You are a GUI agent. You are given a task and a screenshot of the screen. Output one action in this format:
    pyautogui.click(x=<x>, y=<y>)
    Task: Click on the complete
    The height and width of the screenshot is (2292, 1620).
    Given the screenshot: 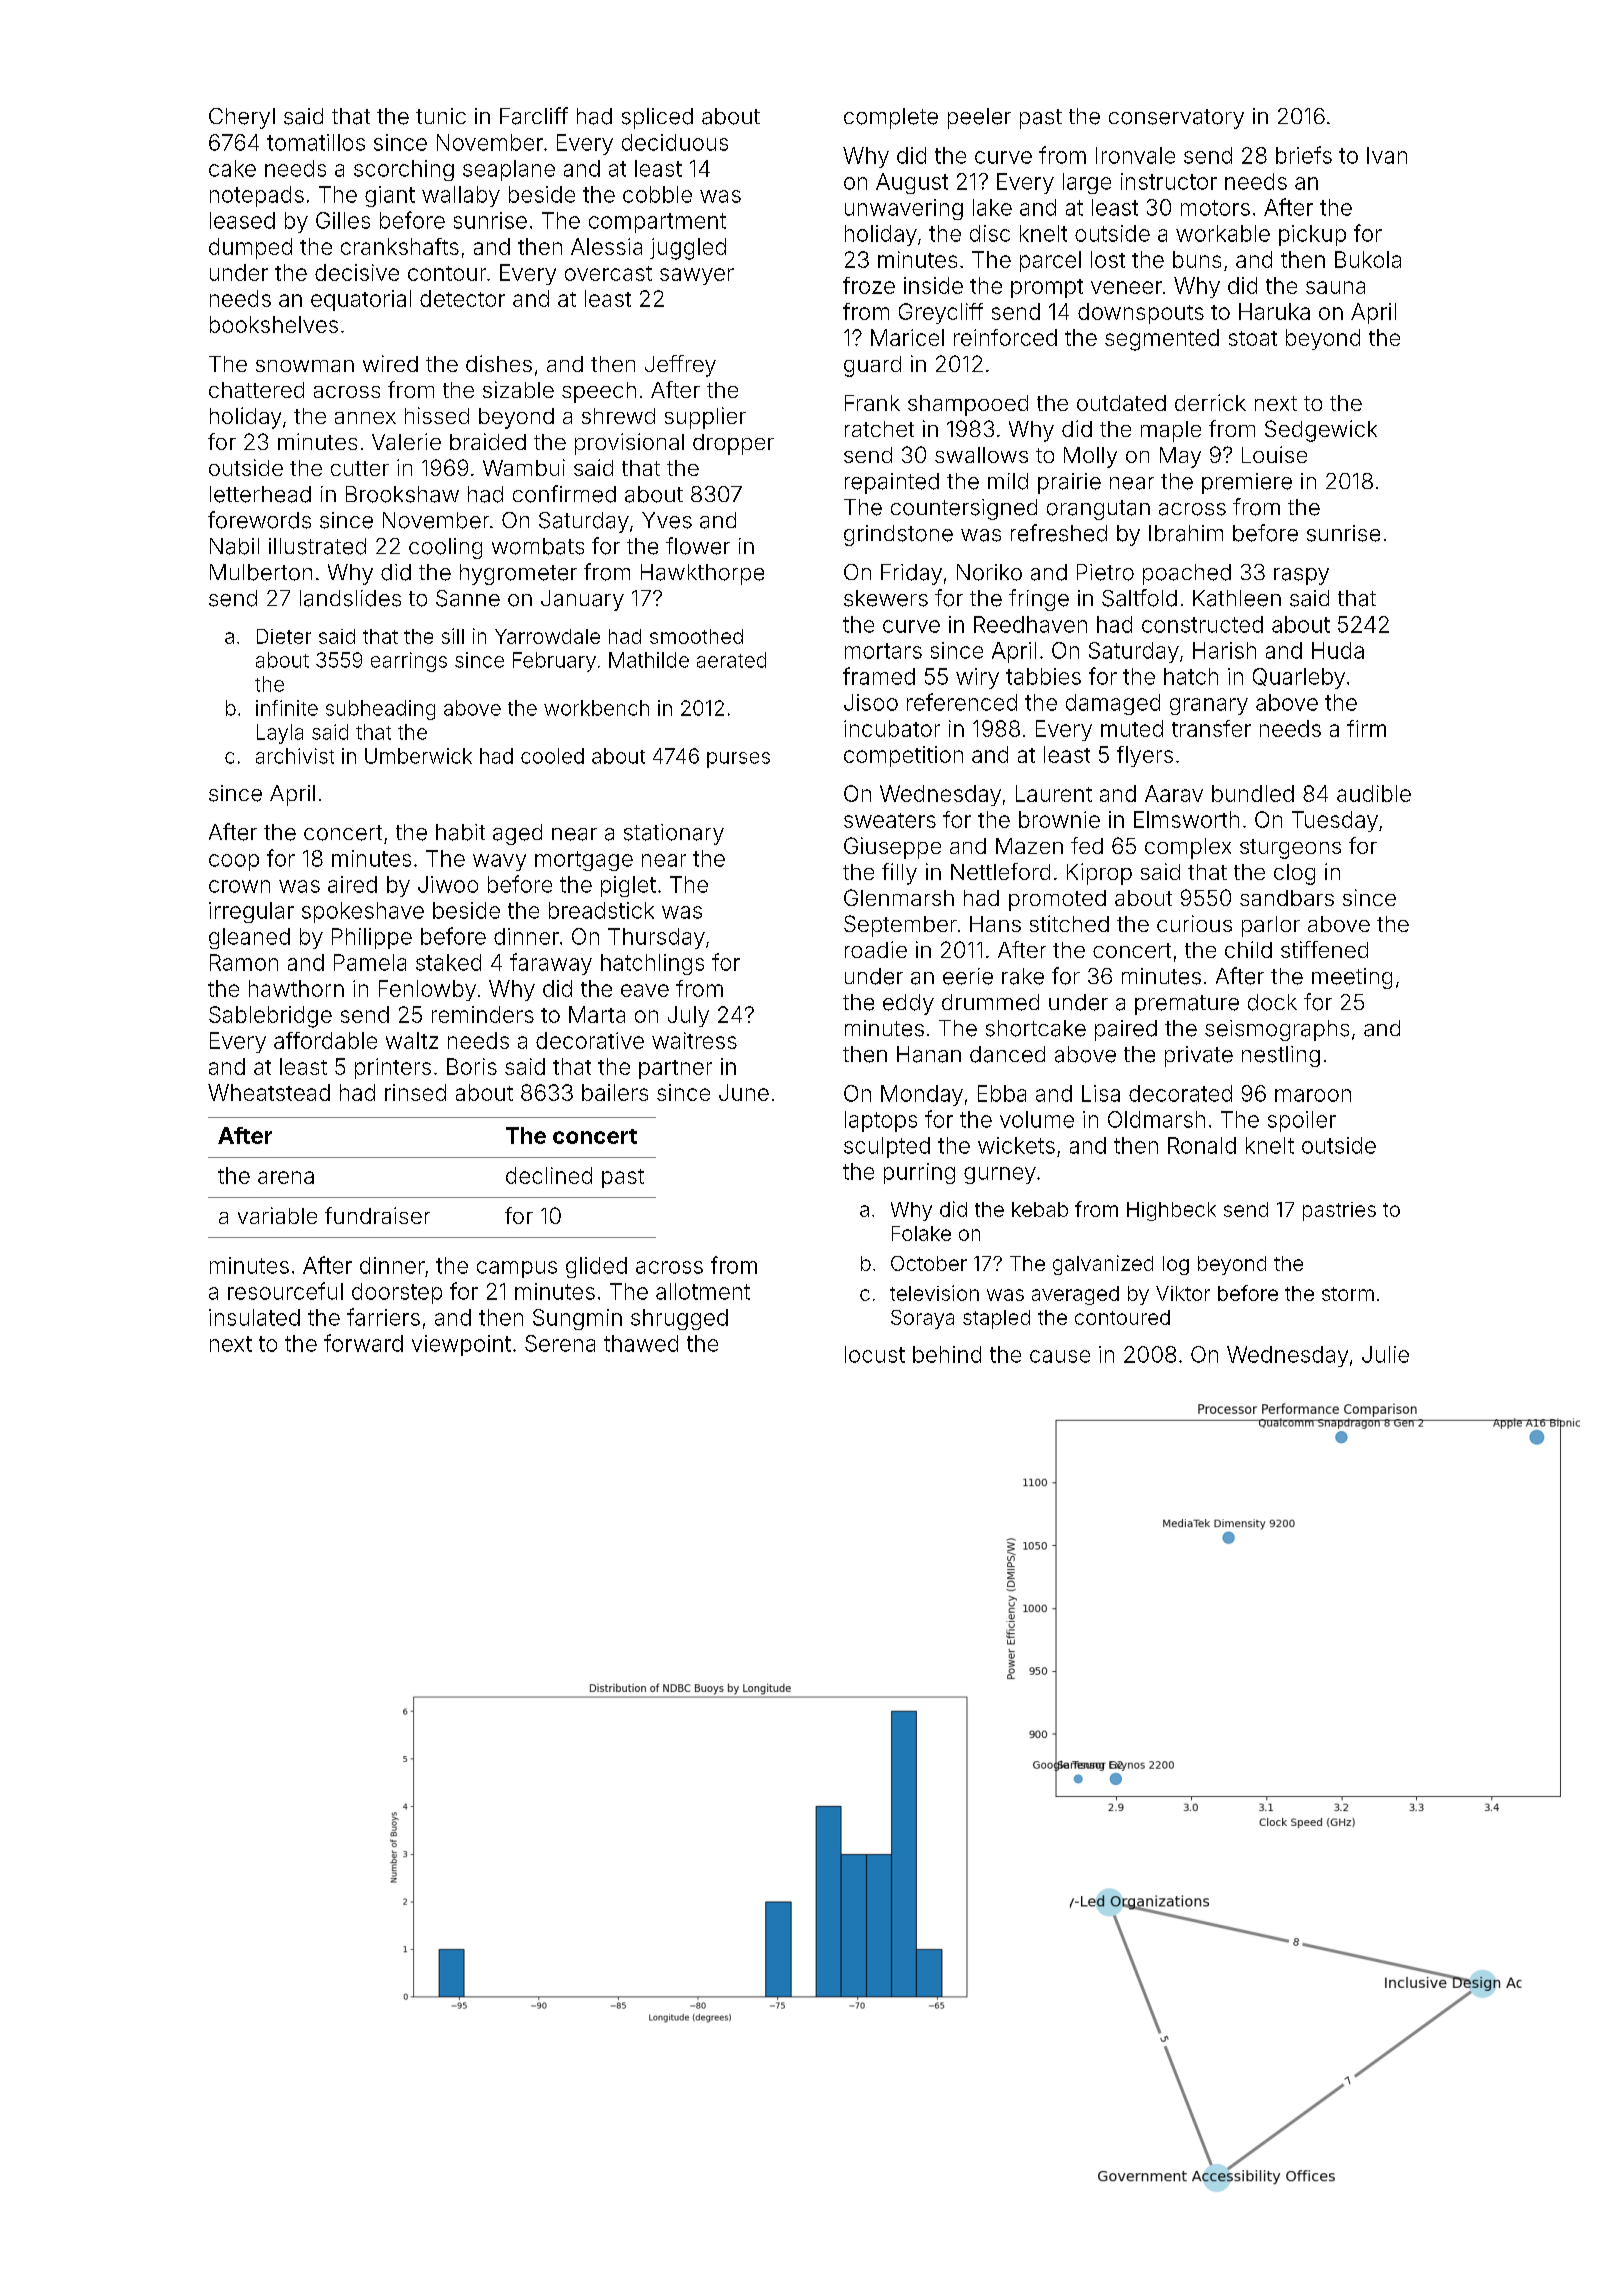 What is the action you would take?
    pyautogui.click(x=891, y=118)
